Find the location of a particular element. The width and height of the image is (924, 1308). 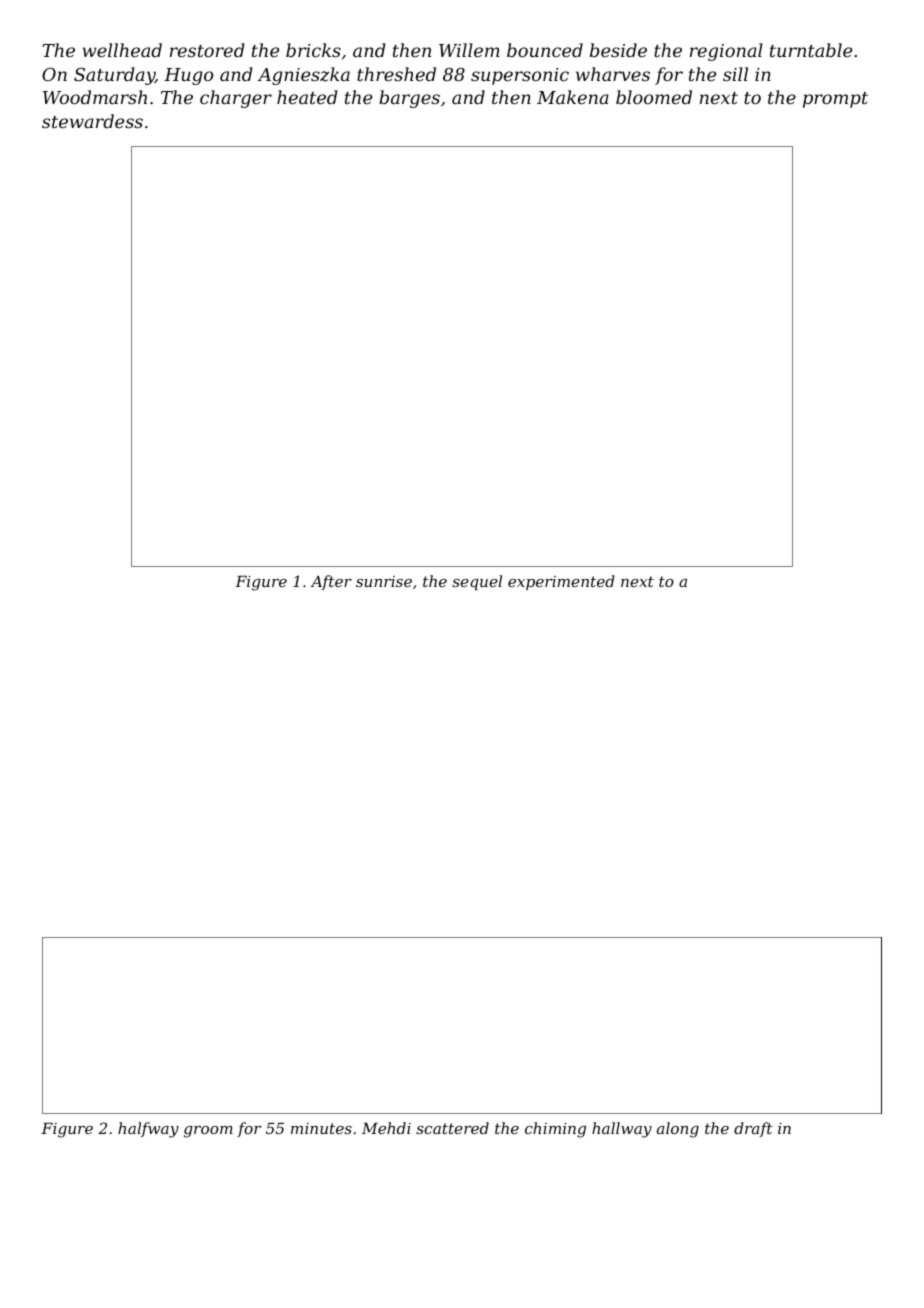

stewardess is located at coordinates (92, 121).
